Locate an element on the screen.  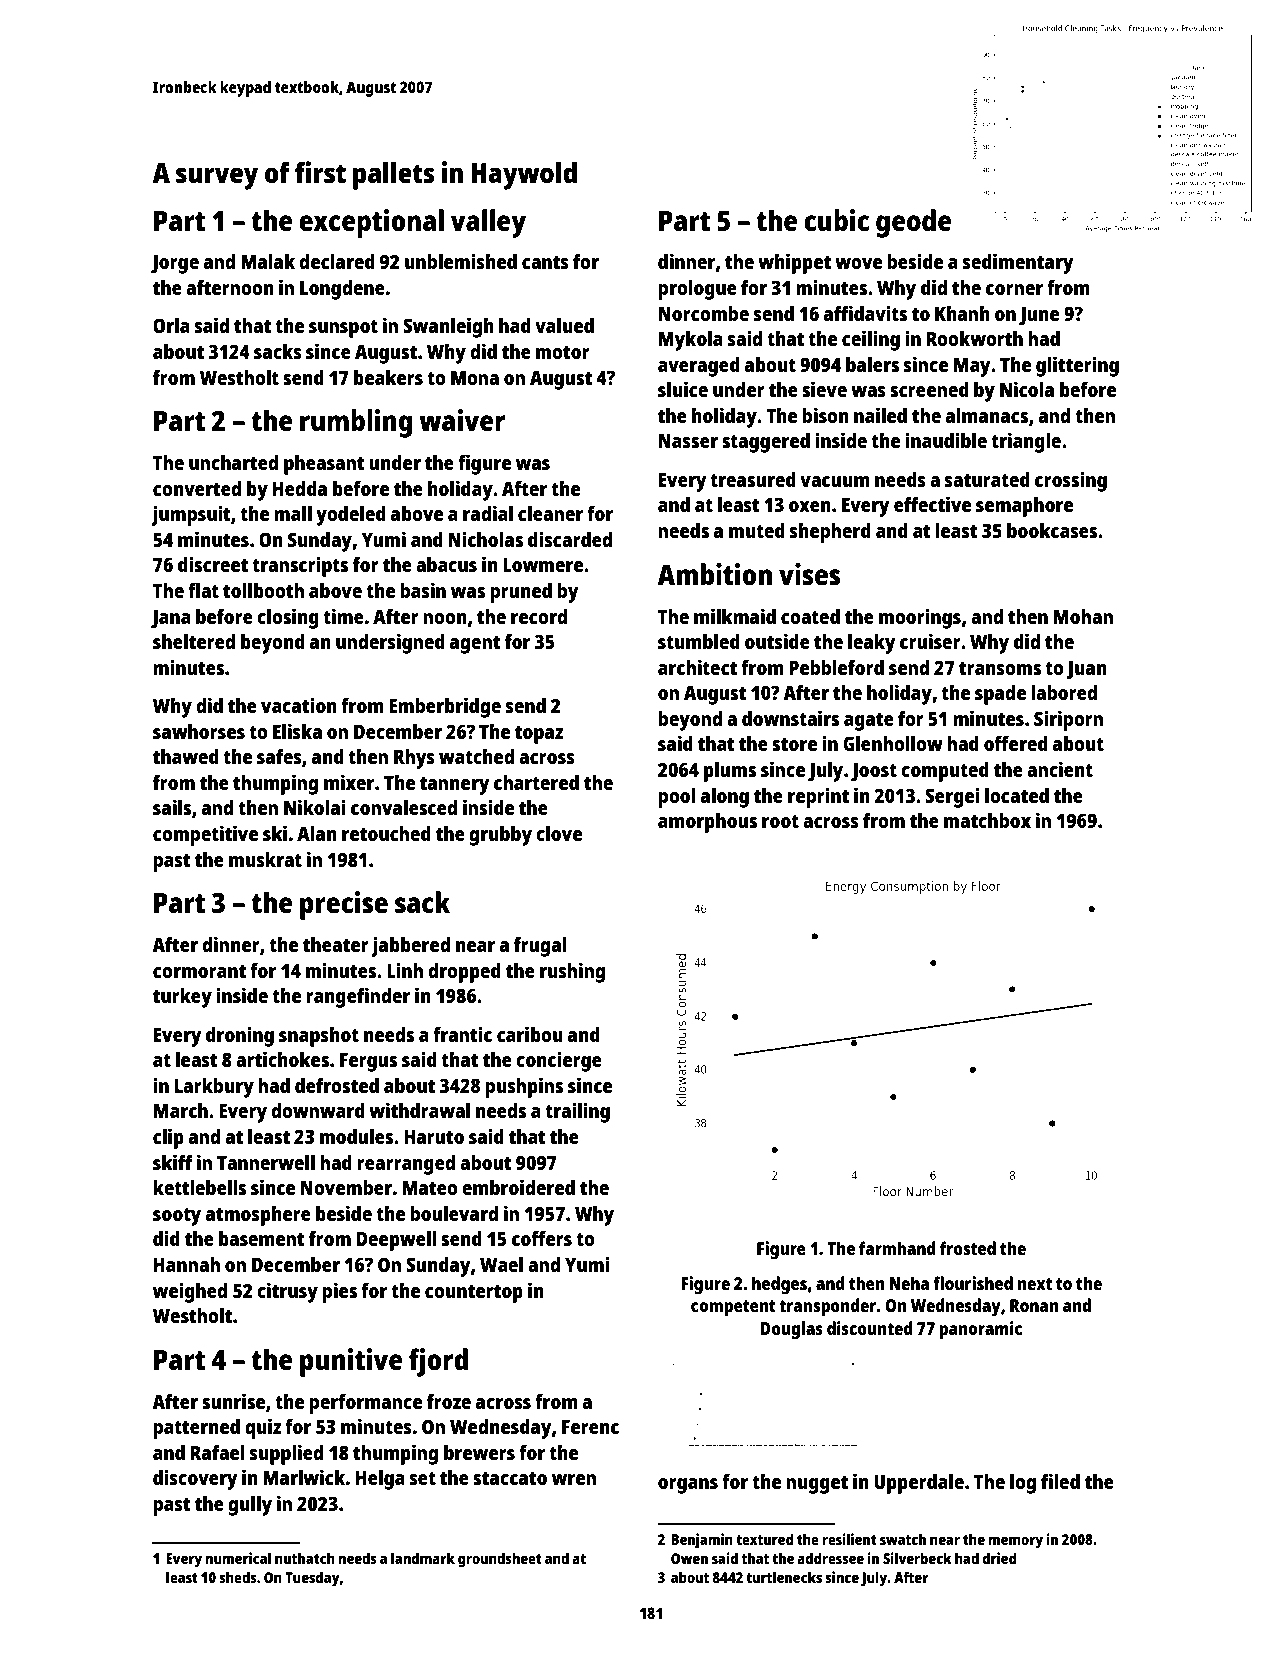
Silverbeck is located at coordinates (917, 1558).
